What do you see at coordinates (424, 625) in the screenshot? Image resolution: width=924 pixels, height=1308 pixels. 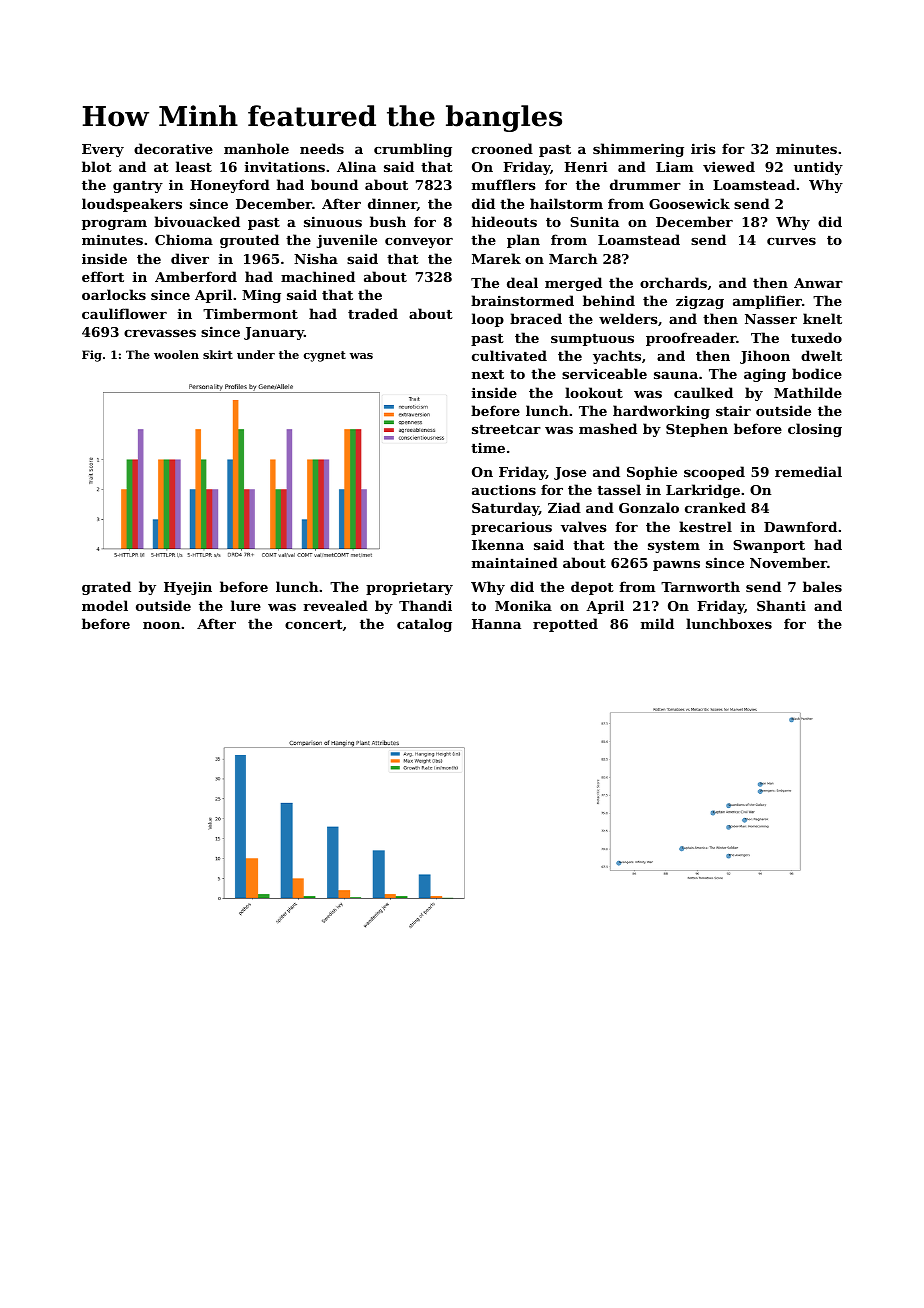 I see `catalog` at bounding box center [424, 625].
